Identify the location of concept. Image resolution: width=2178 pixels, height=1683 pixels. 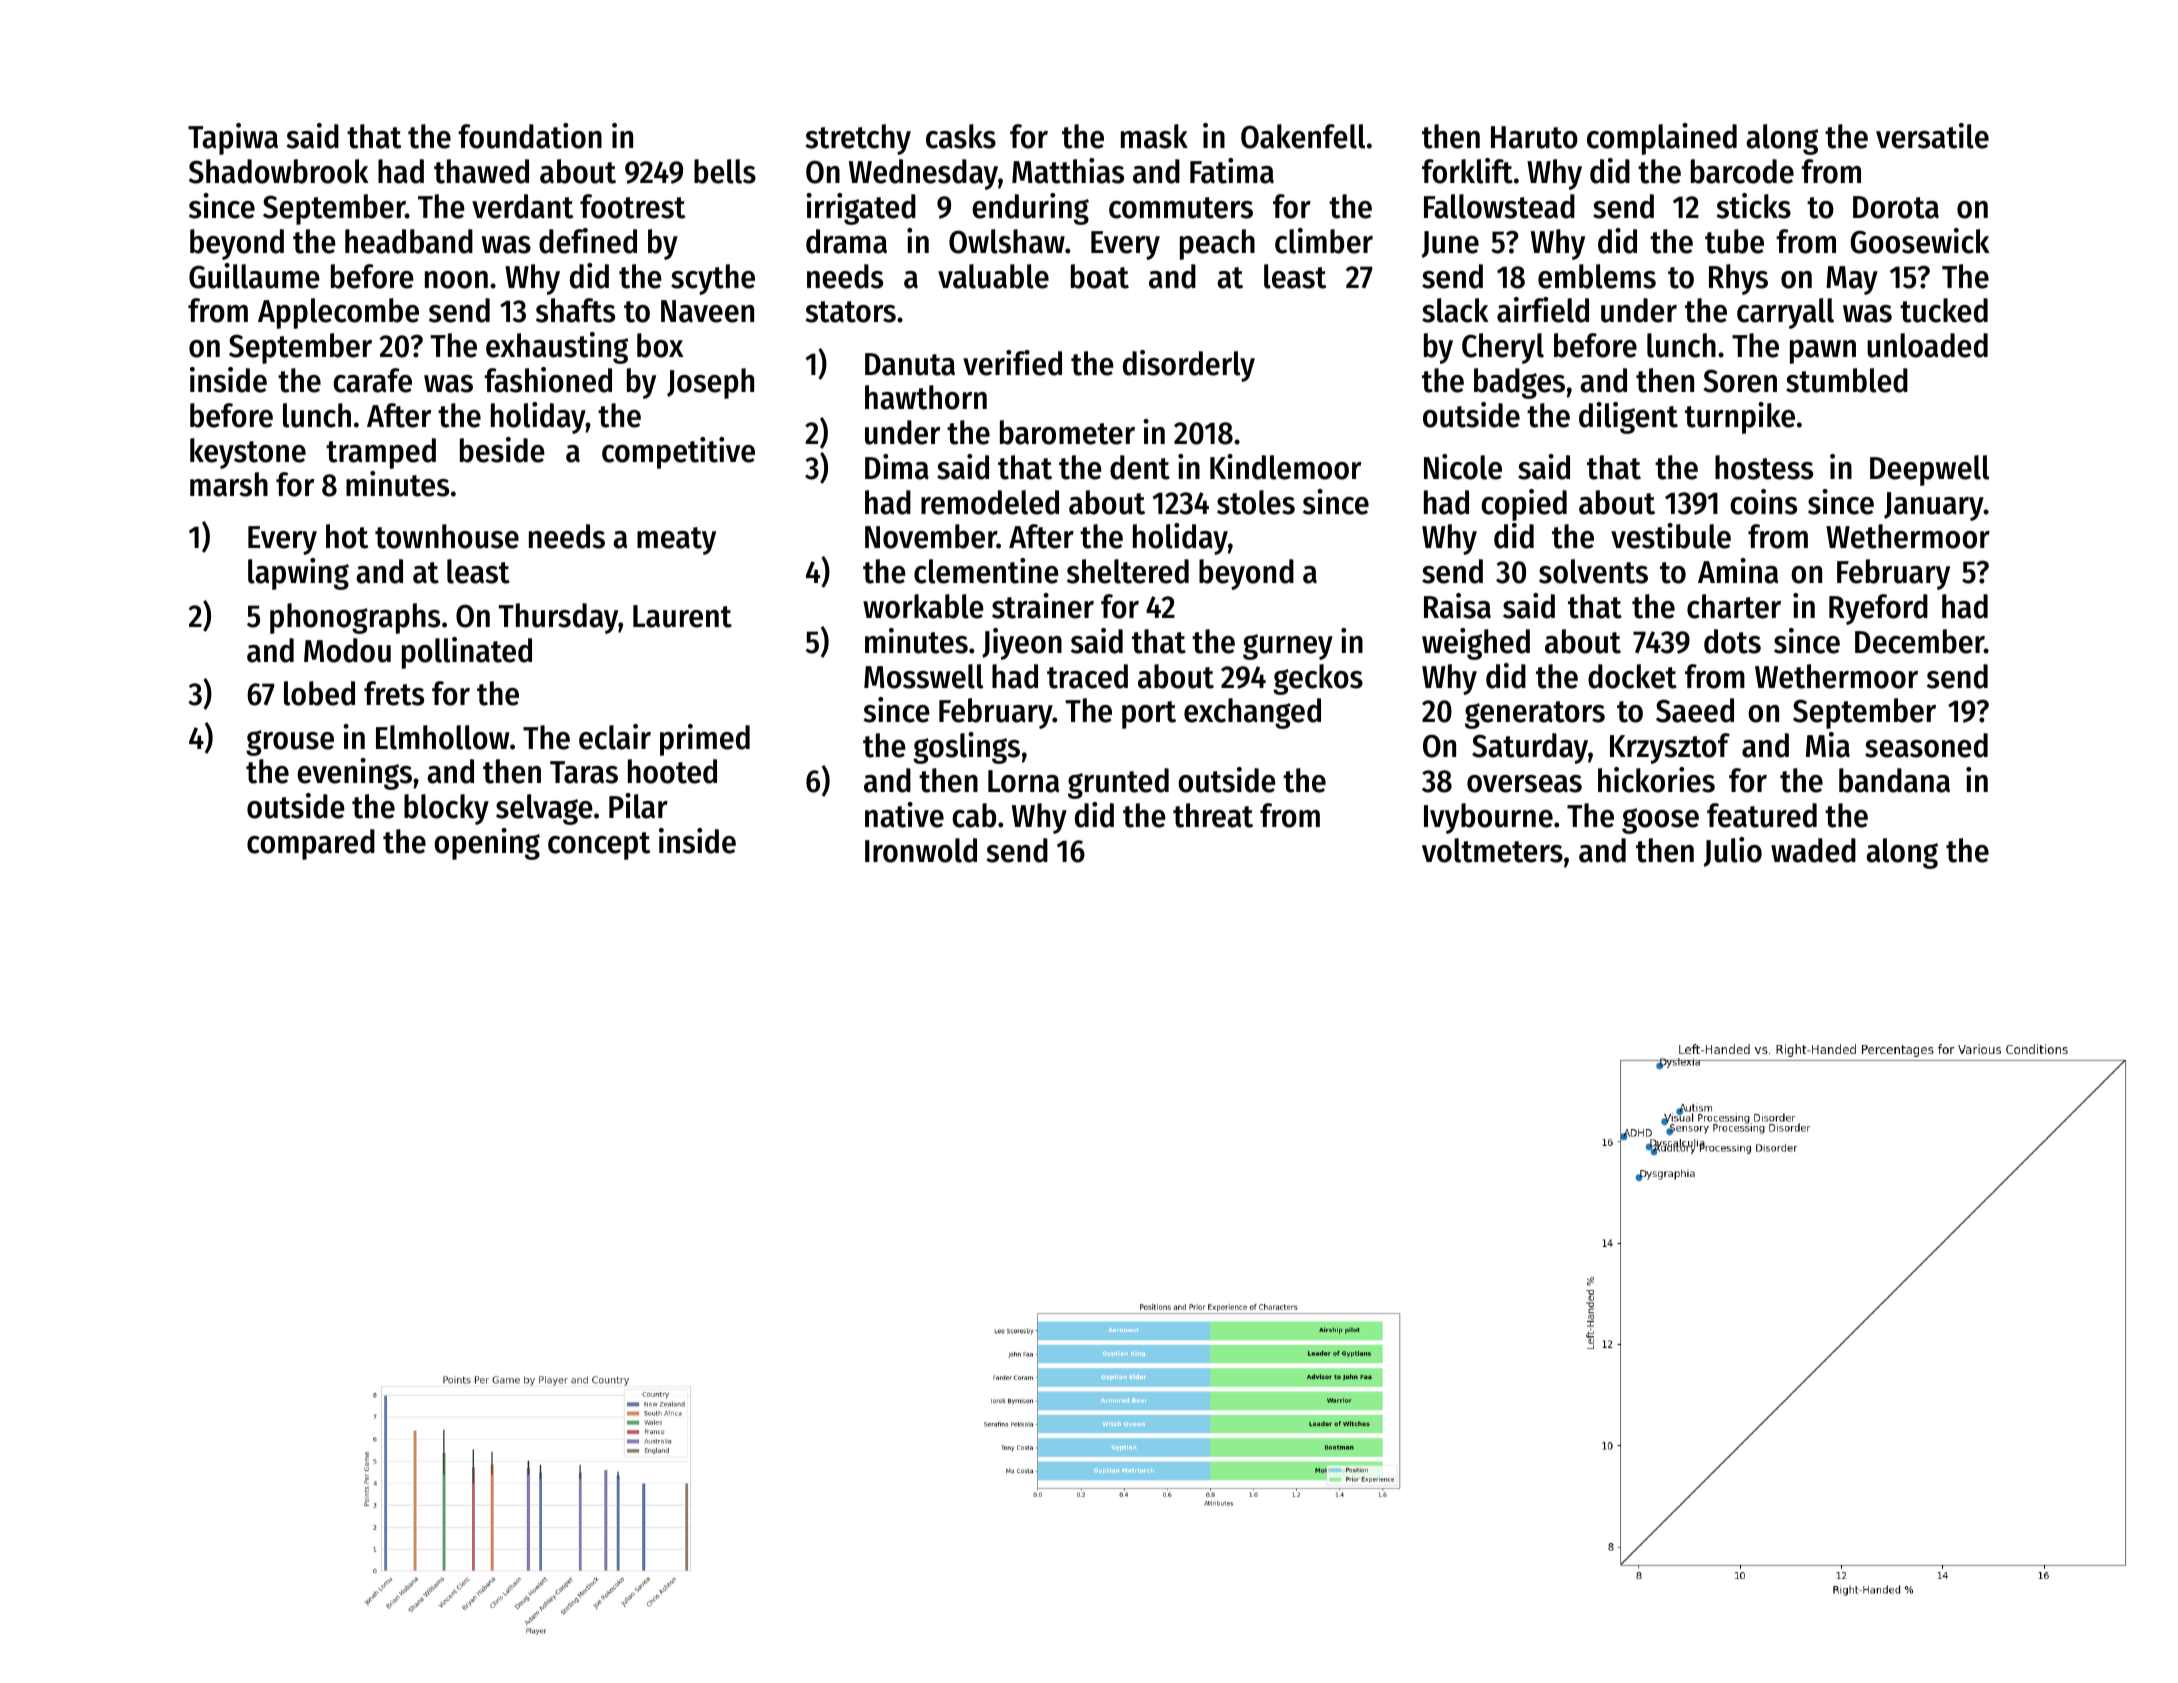
(599, 846).
